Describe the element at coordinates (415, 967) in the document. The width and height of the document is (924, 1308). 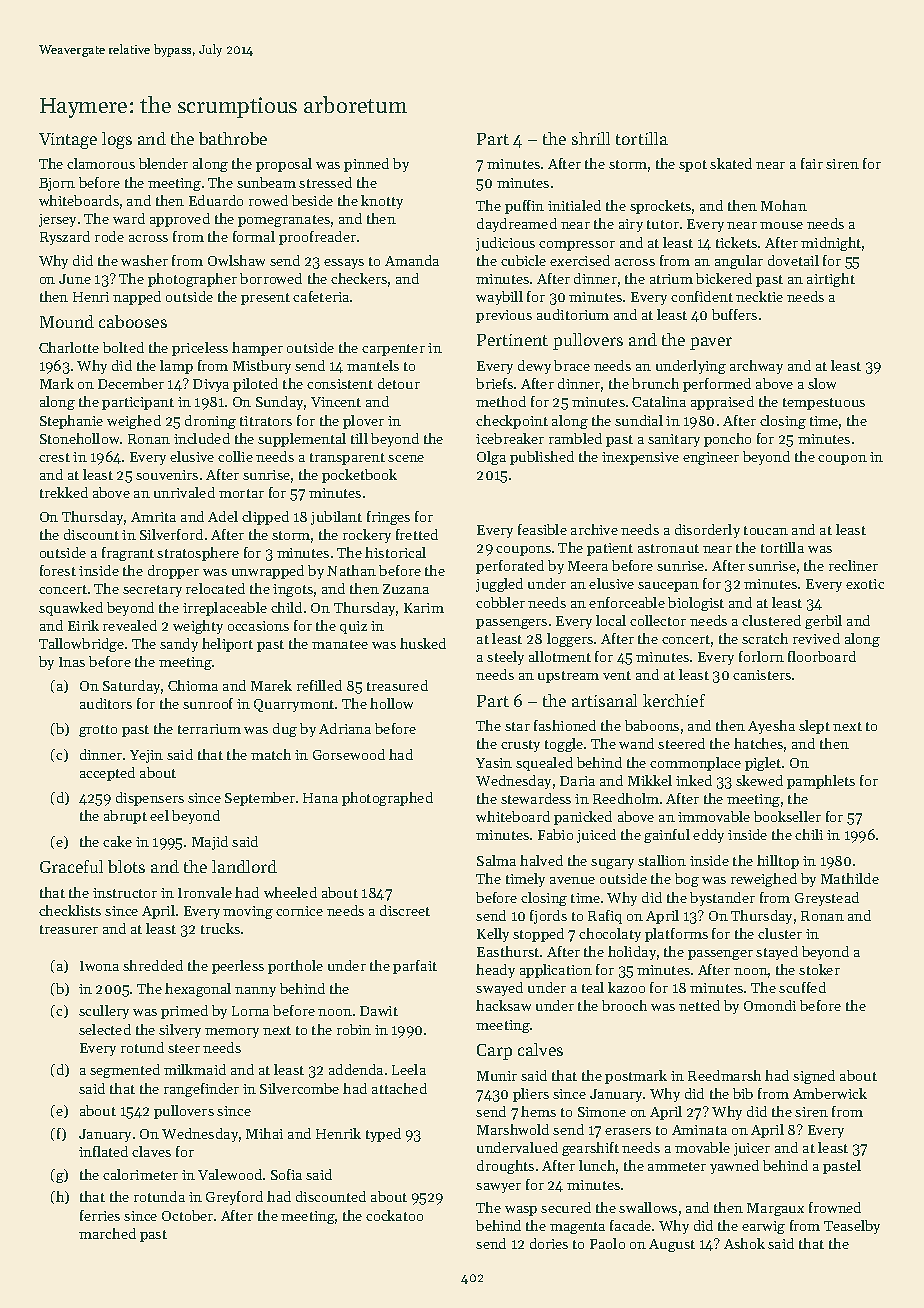
I see `parfait` at that location.
